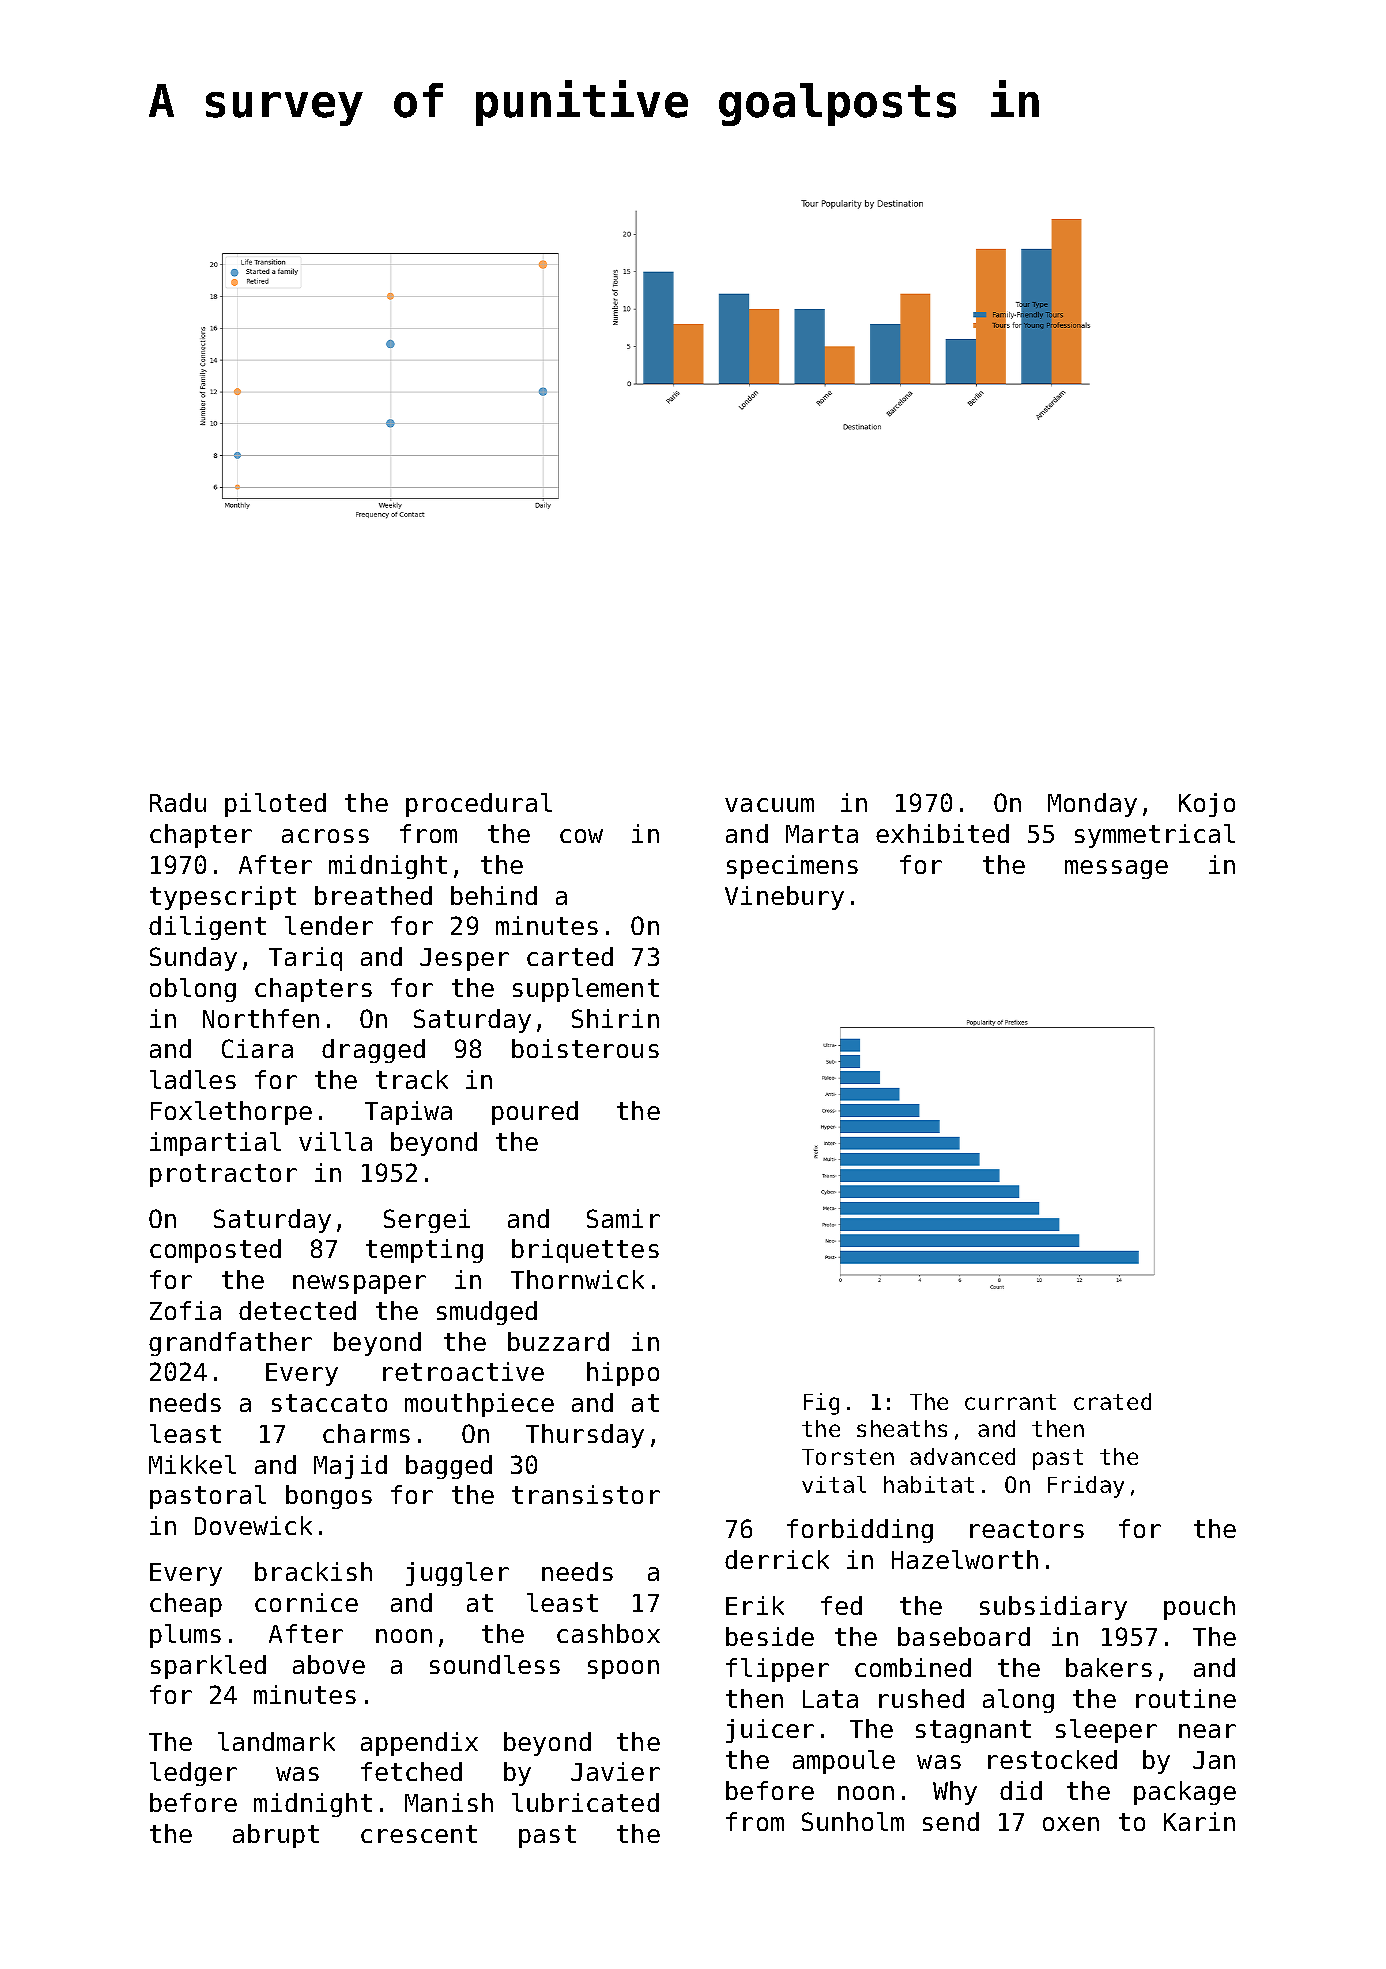 The height and width of the document is (1969, 1386). Describe the element at coordinates (419, 1834) in the document. I see `crescent` at that location.
